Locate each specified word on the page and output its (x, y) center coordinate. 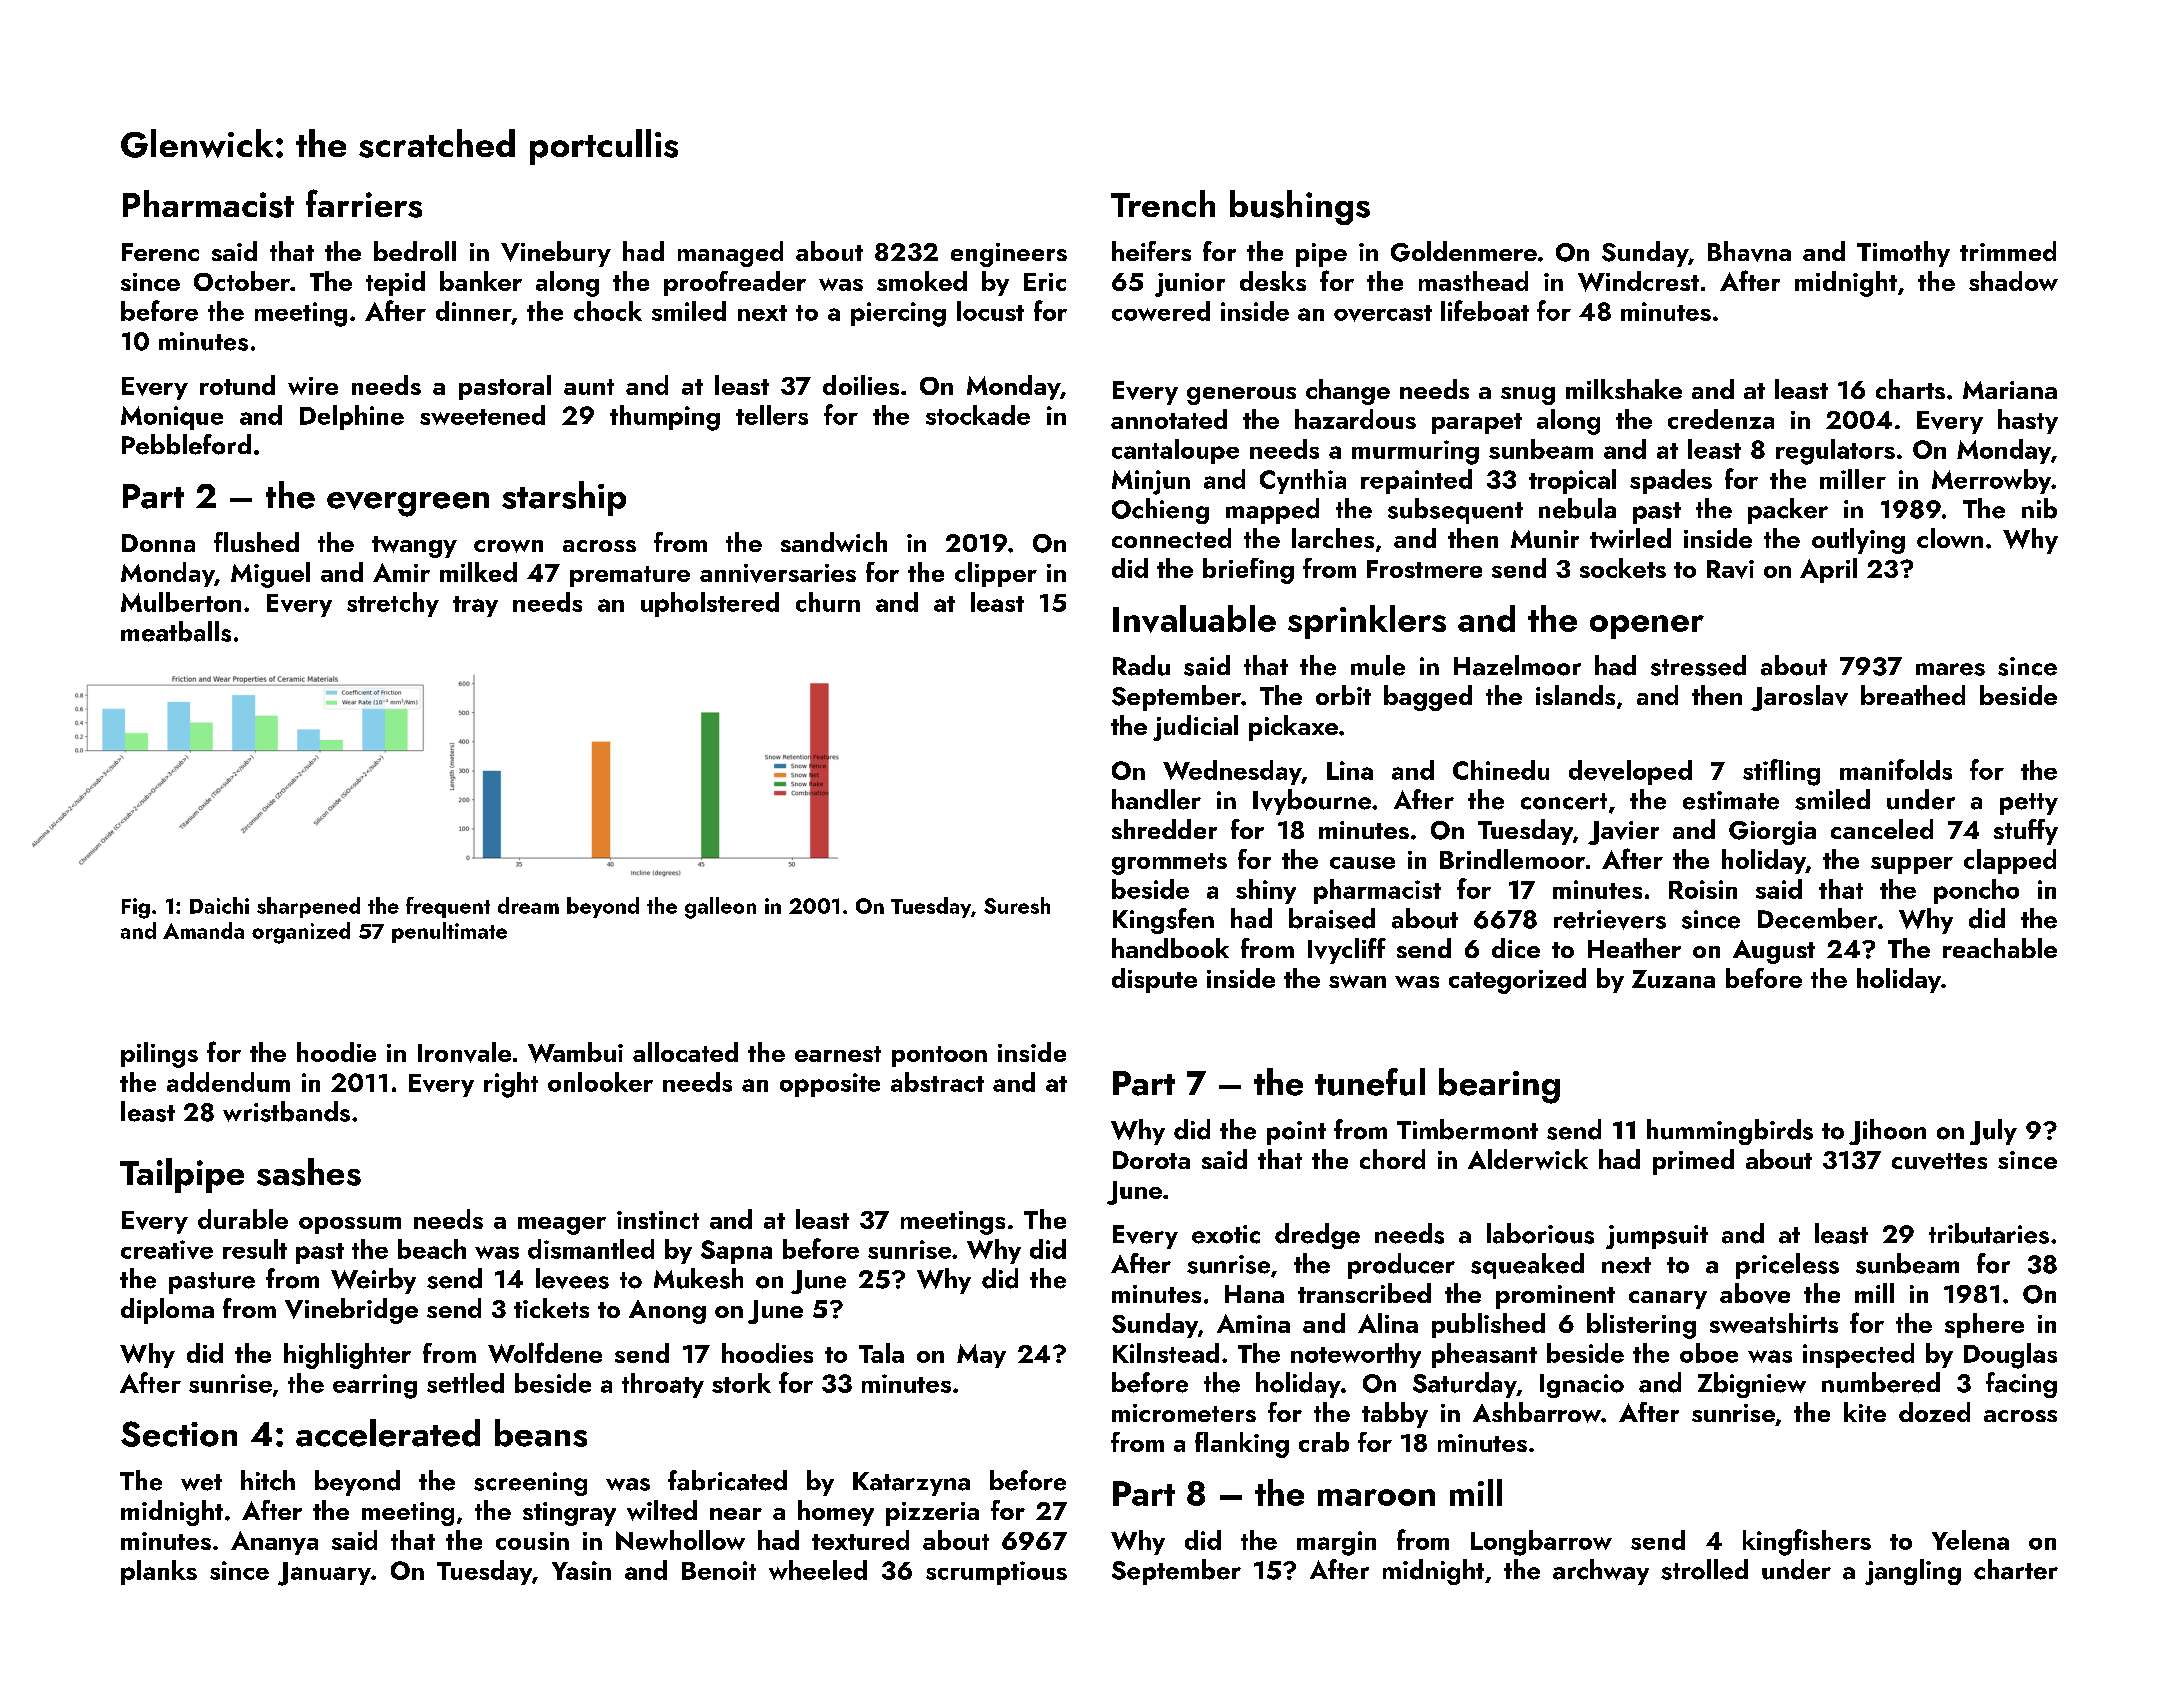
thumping (665, 418)
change (1348, 392)
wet (201, 1482)
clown (1950, 538)
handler (1156, 799)
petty (2029, 804)
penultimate (449, 932)
